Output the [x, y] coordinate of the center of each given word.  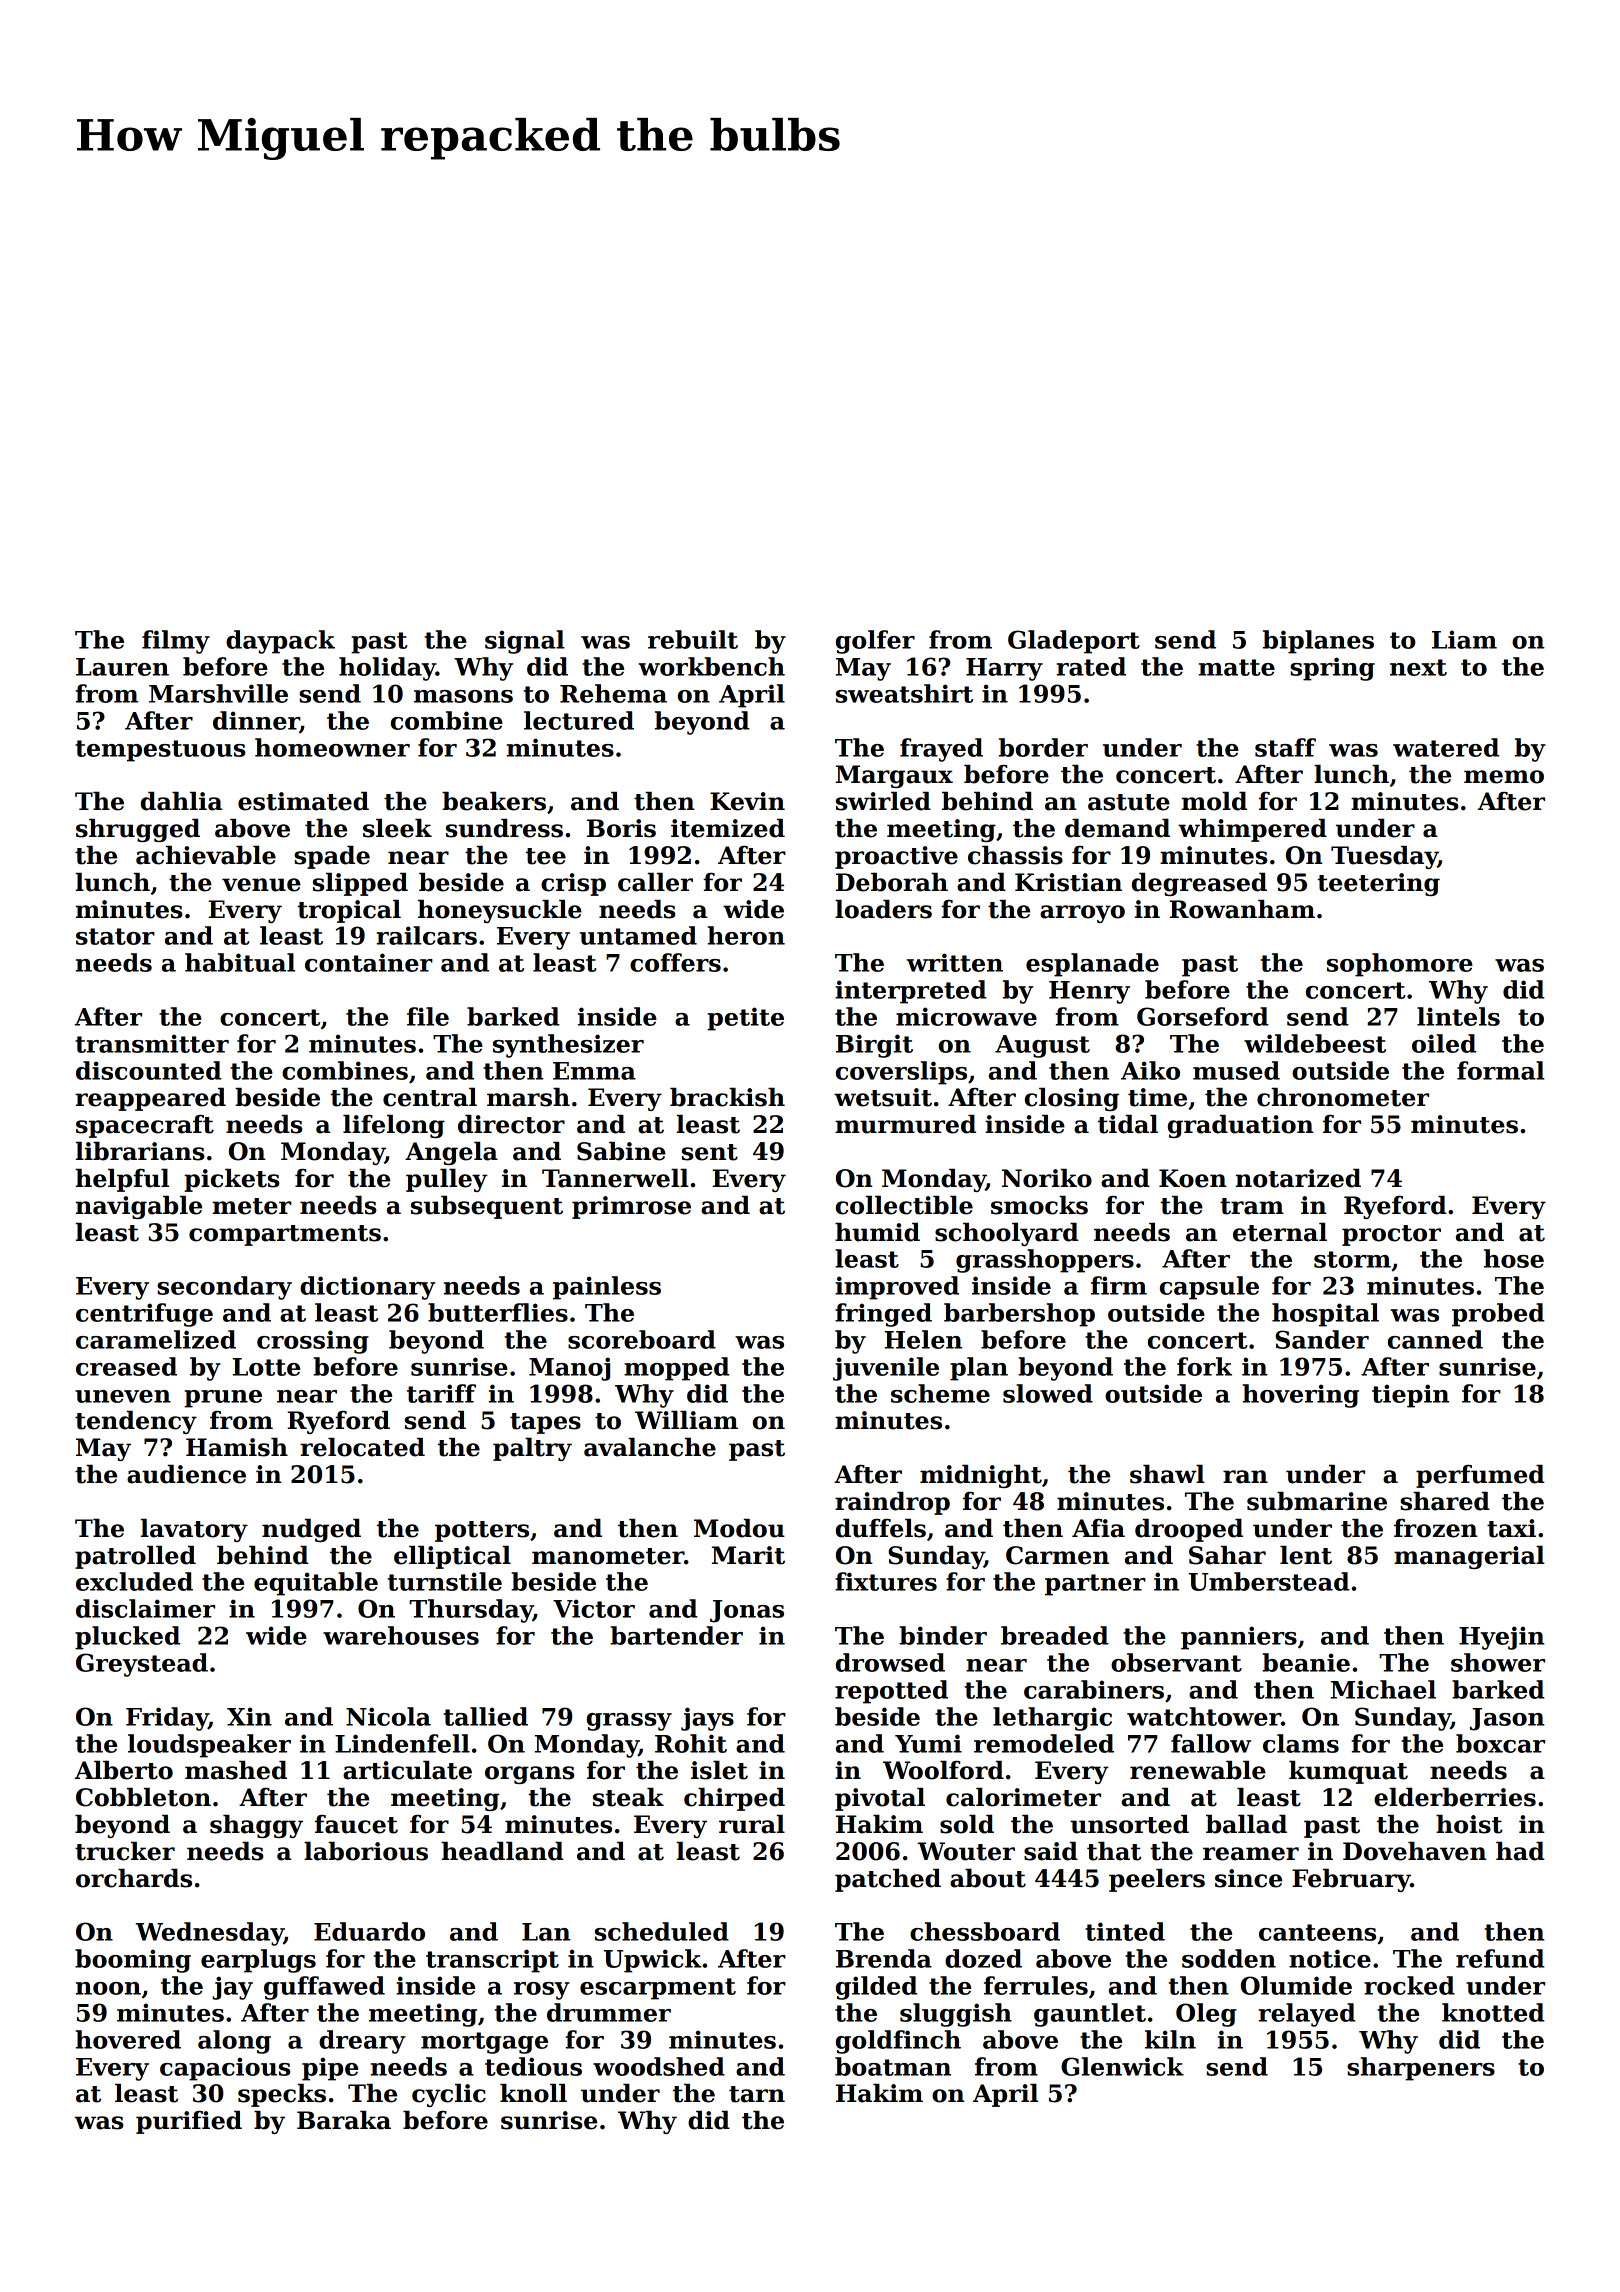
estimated [303, 801]
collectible [904, 1205]
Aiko [1150, 1070]
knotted [1493, 2012]
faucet [356, 1824]
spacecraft [145, 1126]
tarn [757, 2094]
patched [888, 1880]
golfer [875, 642]
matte [1237, 667]
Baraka [344, 2120]
